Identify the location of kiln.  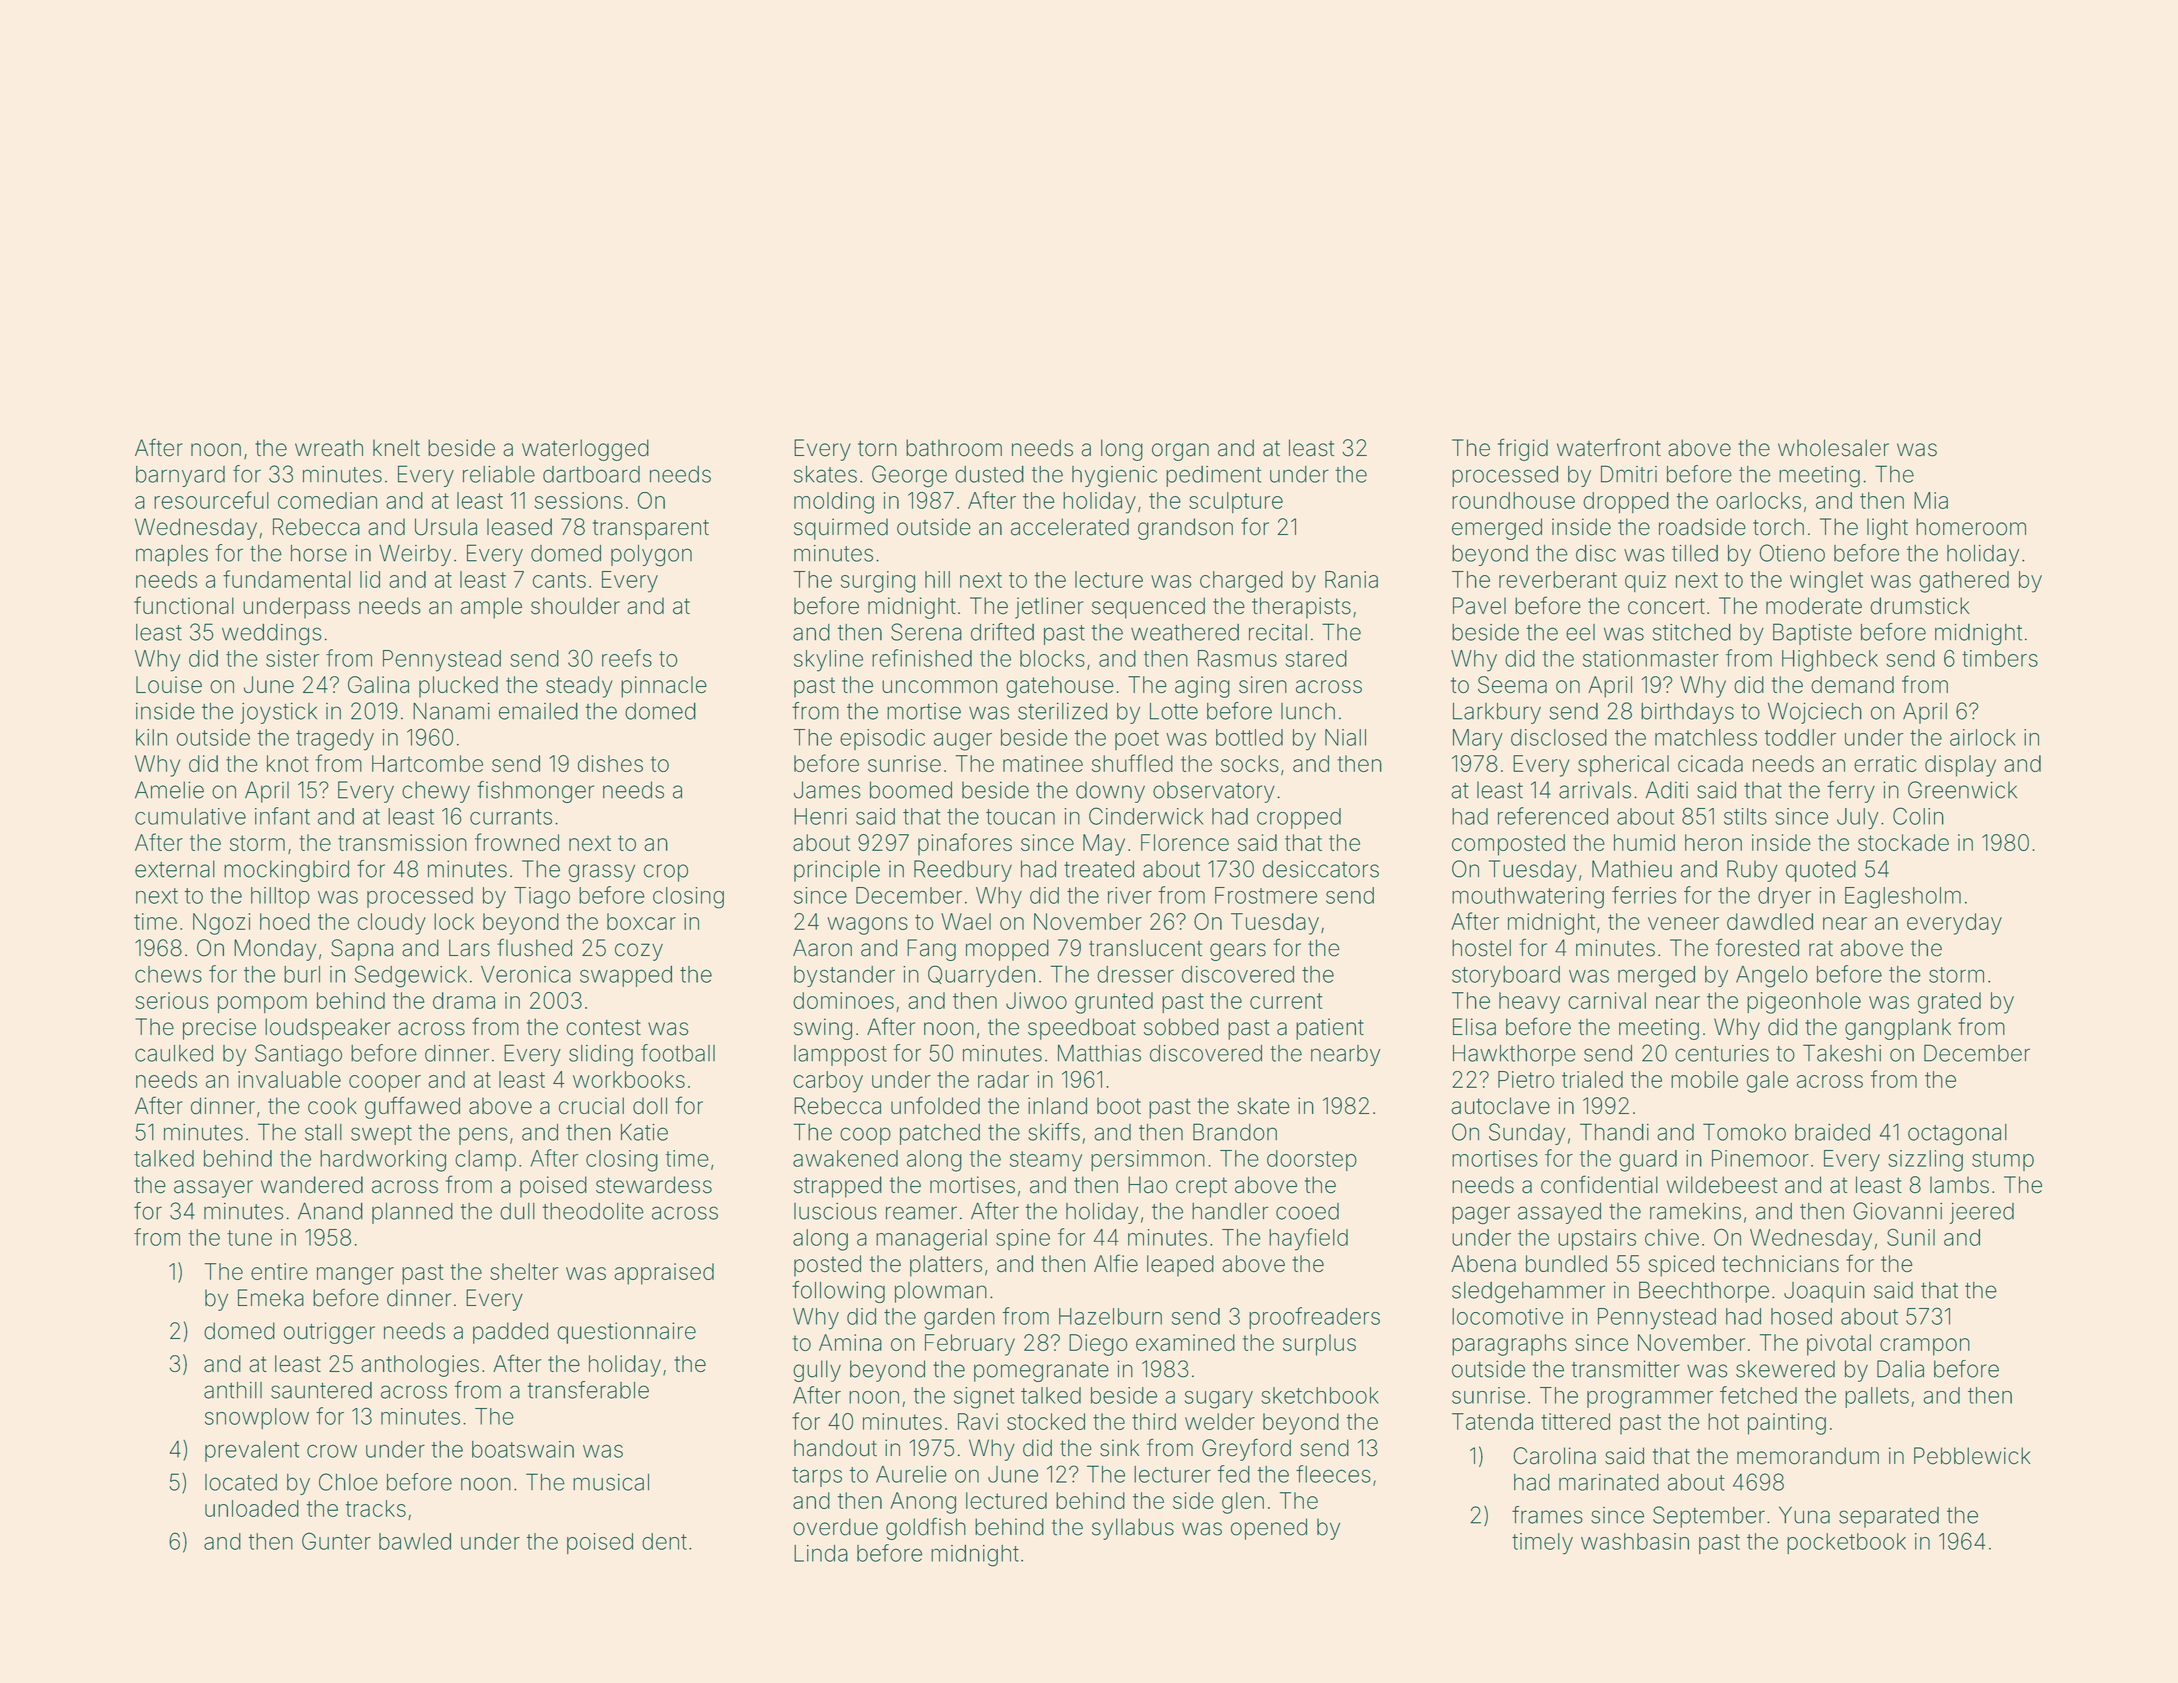
(151, 737).
